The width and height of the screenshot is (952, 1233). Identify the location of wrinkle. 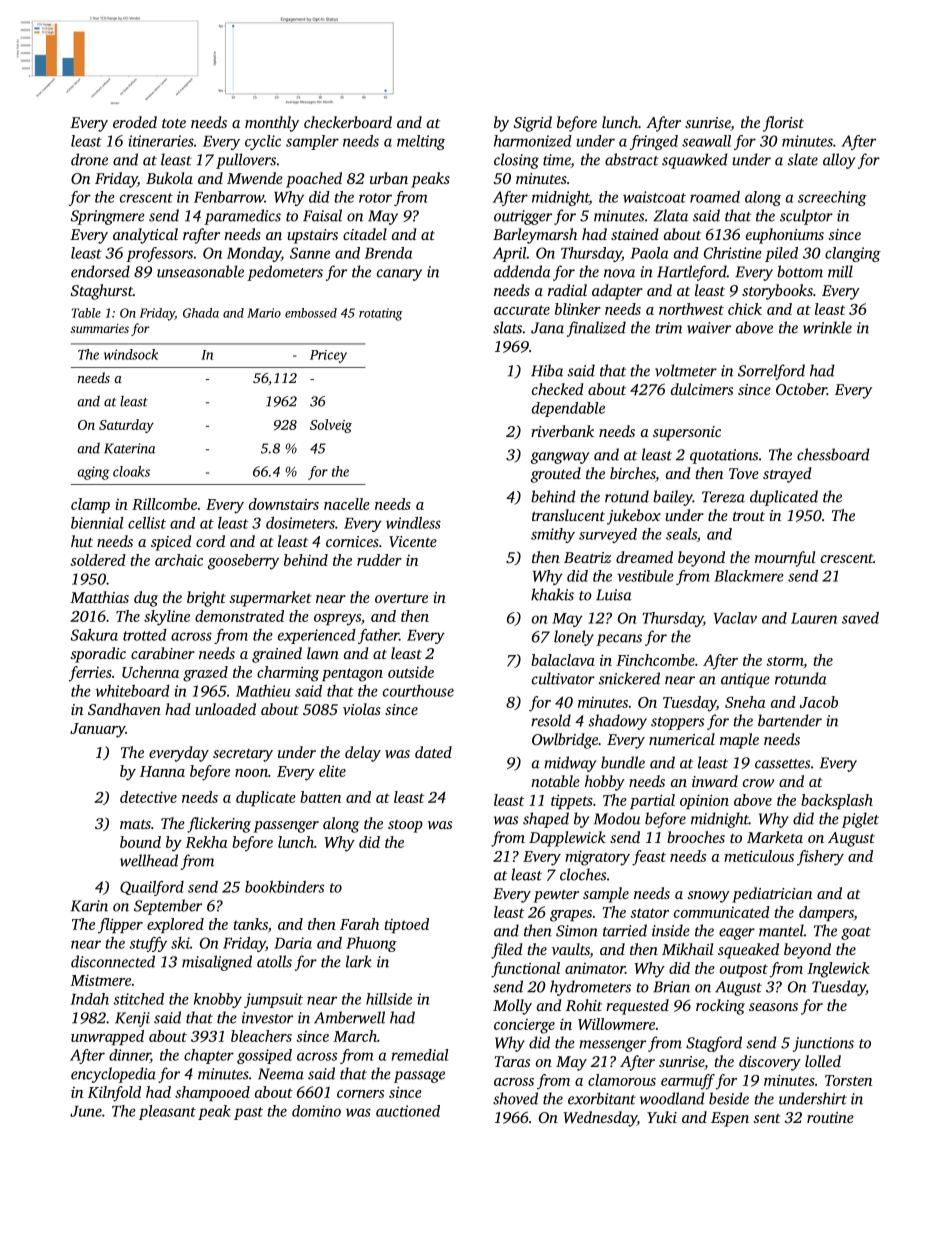
(827, 327).
